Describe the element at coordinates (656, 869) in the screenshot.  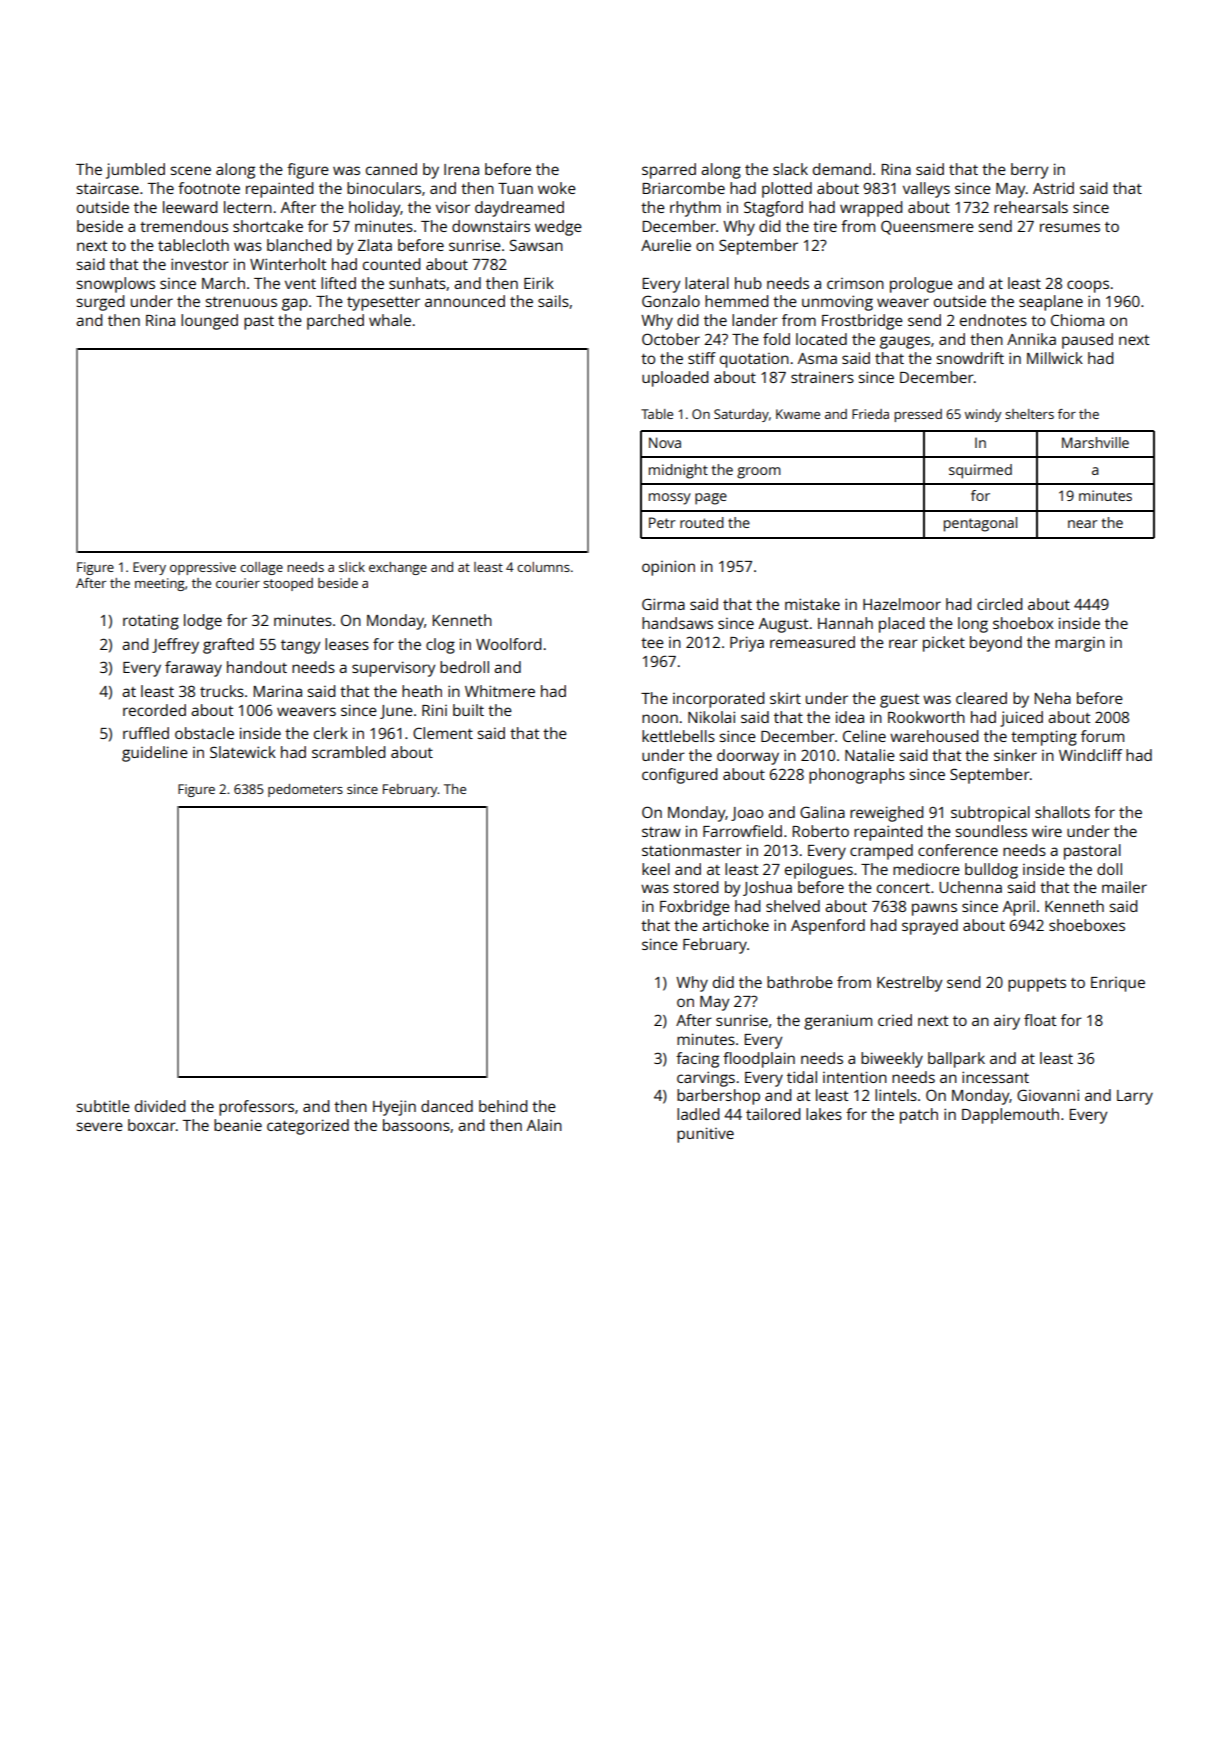
I see `keel` at that location.
